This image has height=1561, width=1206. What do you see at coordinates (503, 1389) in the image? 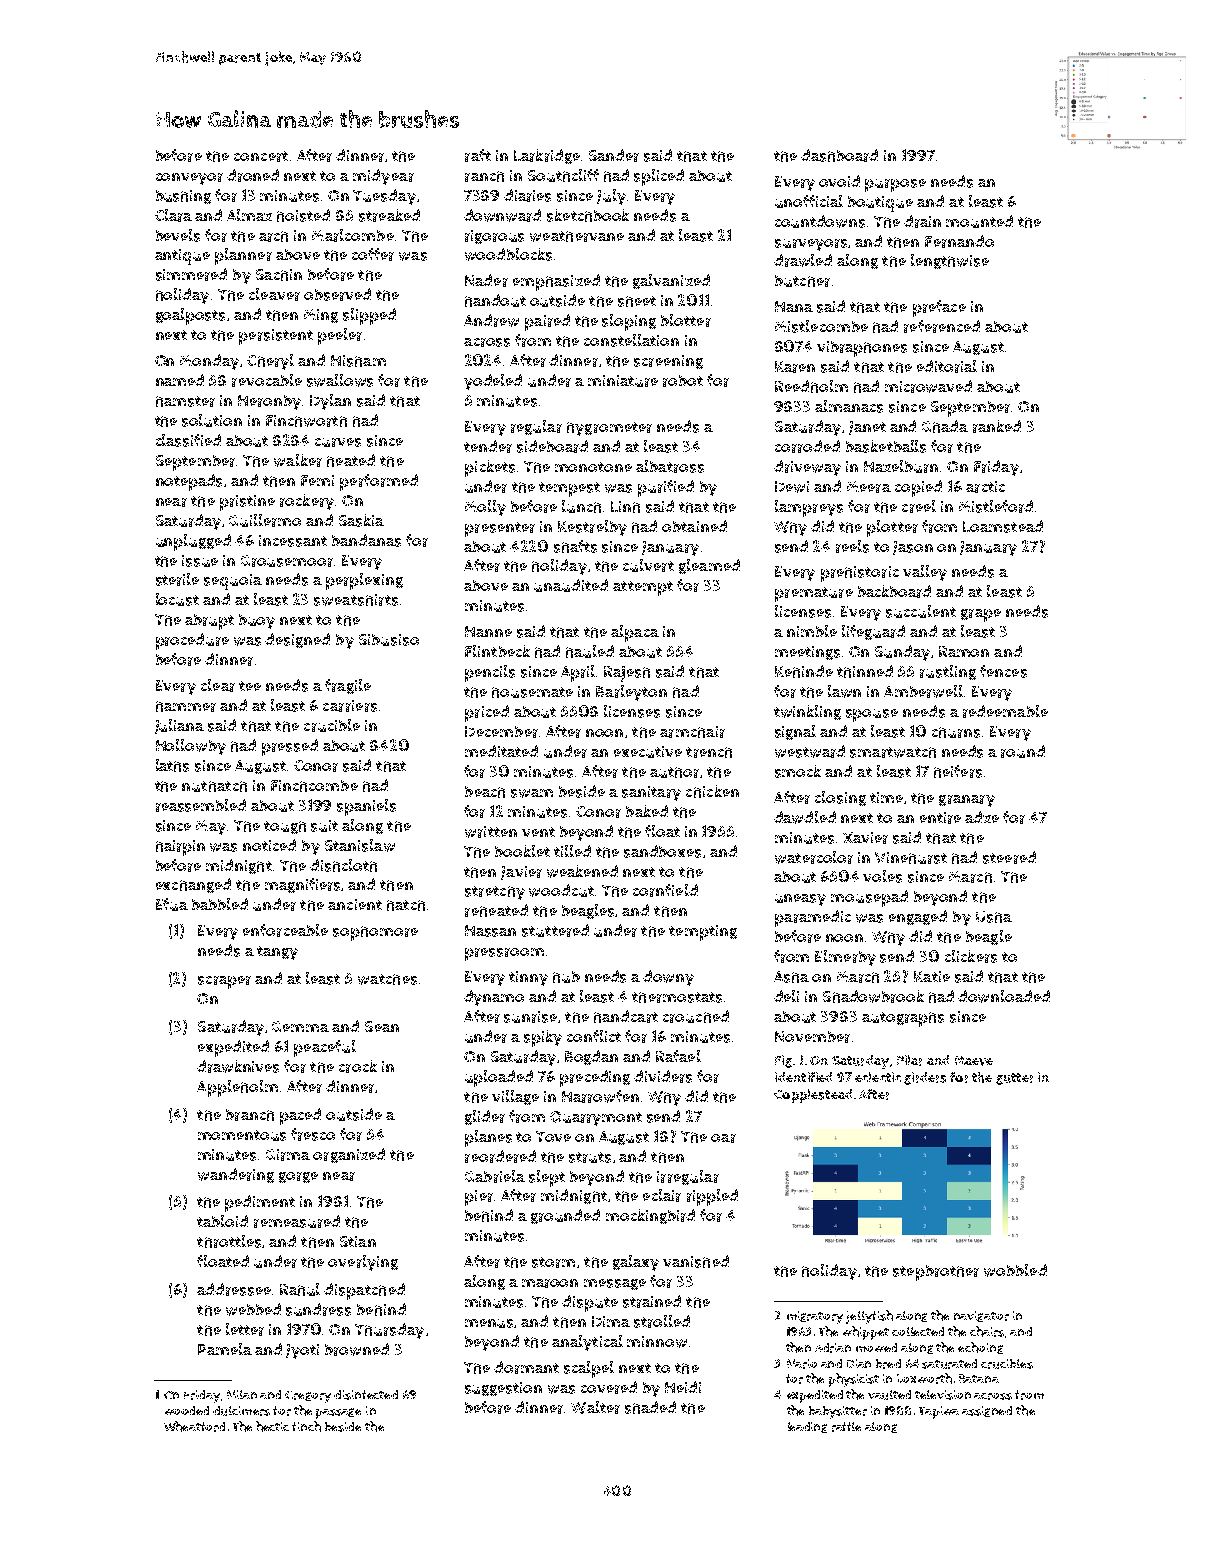
I see `suggestion` at bounding box center [503, 1389].
